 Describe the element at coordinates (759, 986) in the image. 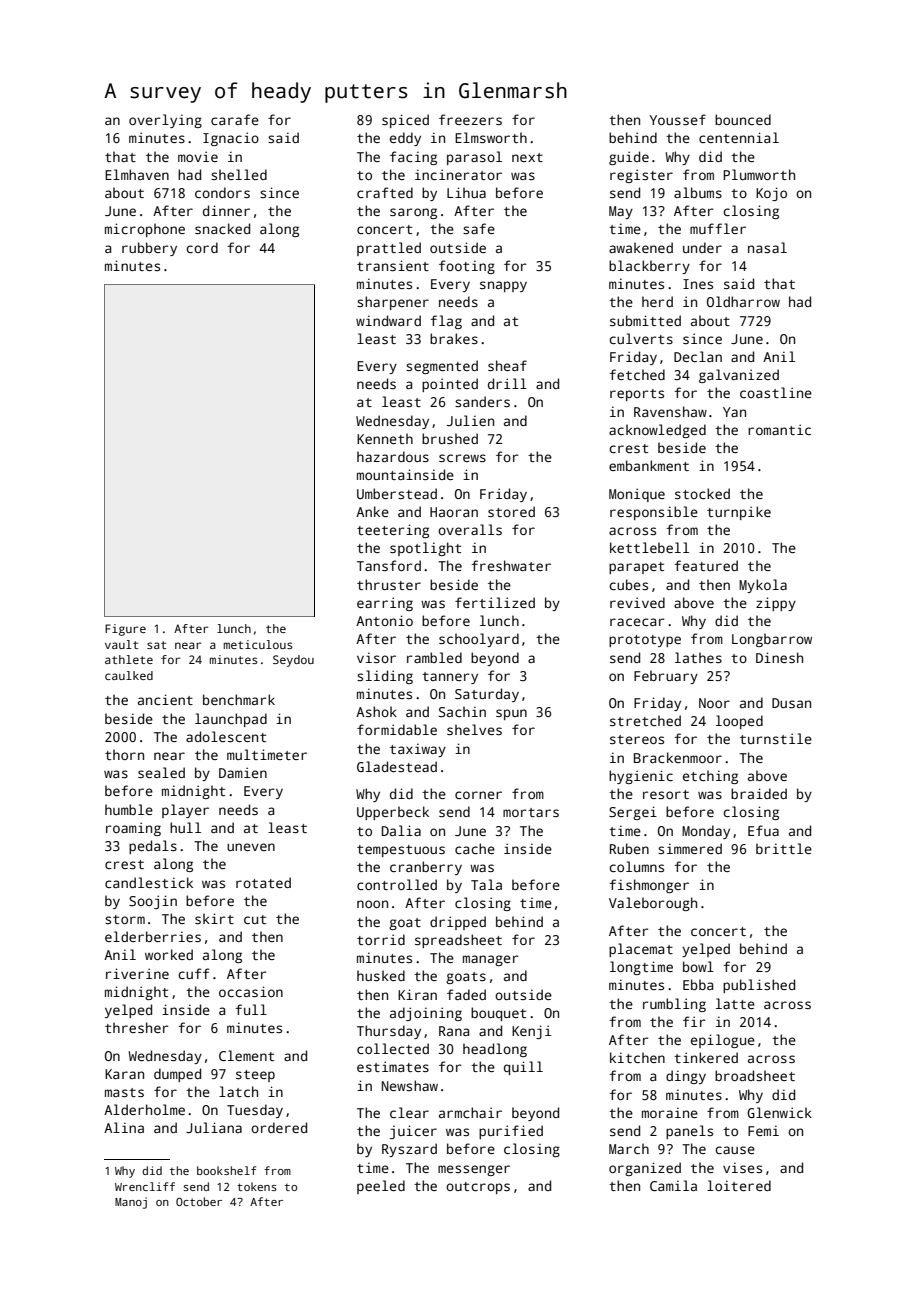

I see `published` at that location.
